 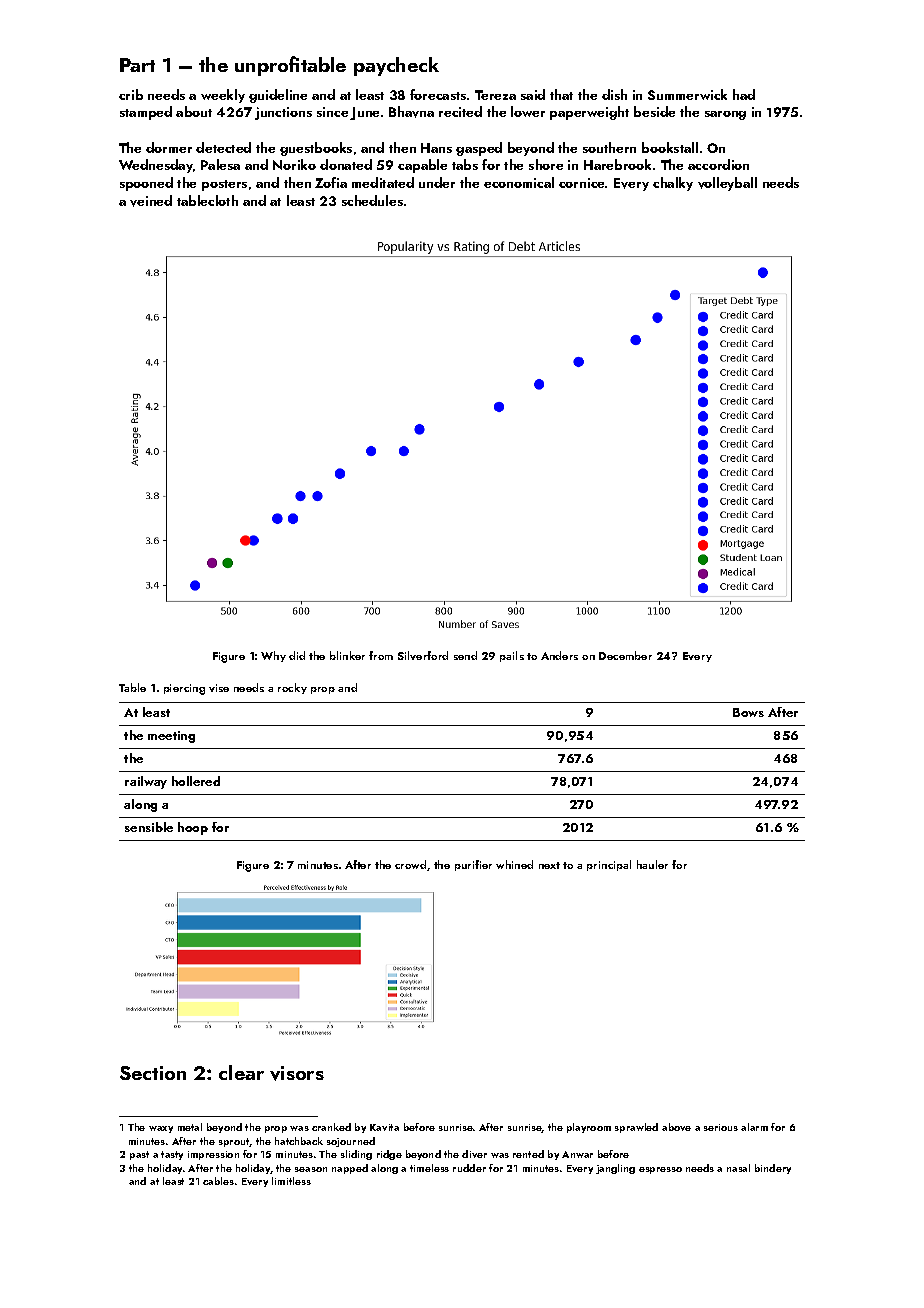 I want to click on limitless, so click(x=291, y=1181).
